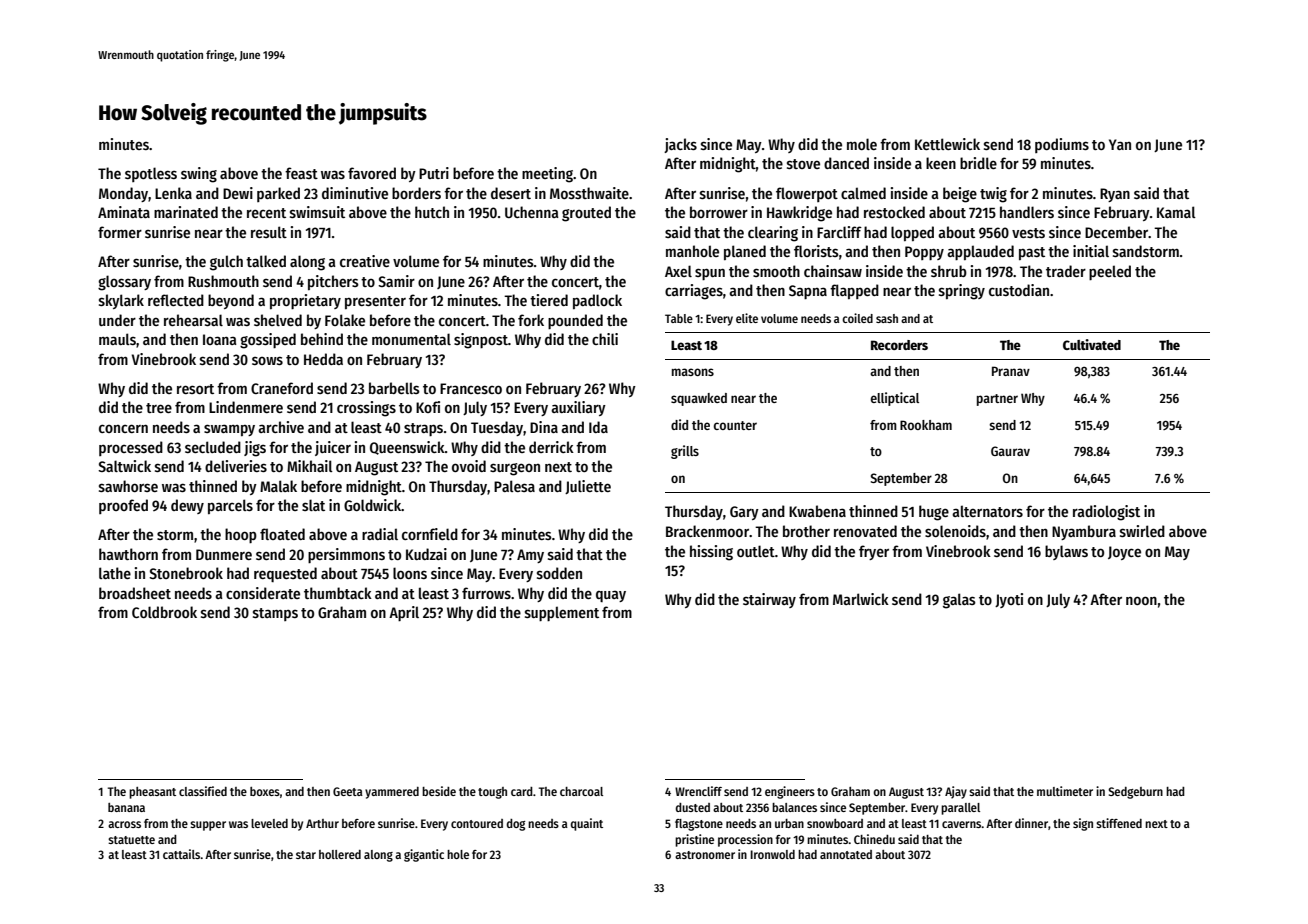 The image size is (1308, 924). Describe the element at coordinates (532, 212) in the screenshot. I see `Uchenna` at that location.
